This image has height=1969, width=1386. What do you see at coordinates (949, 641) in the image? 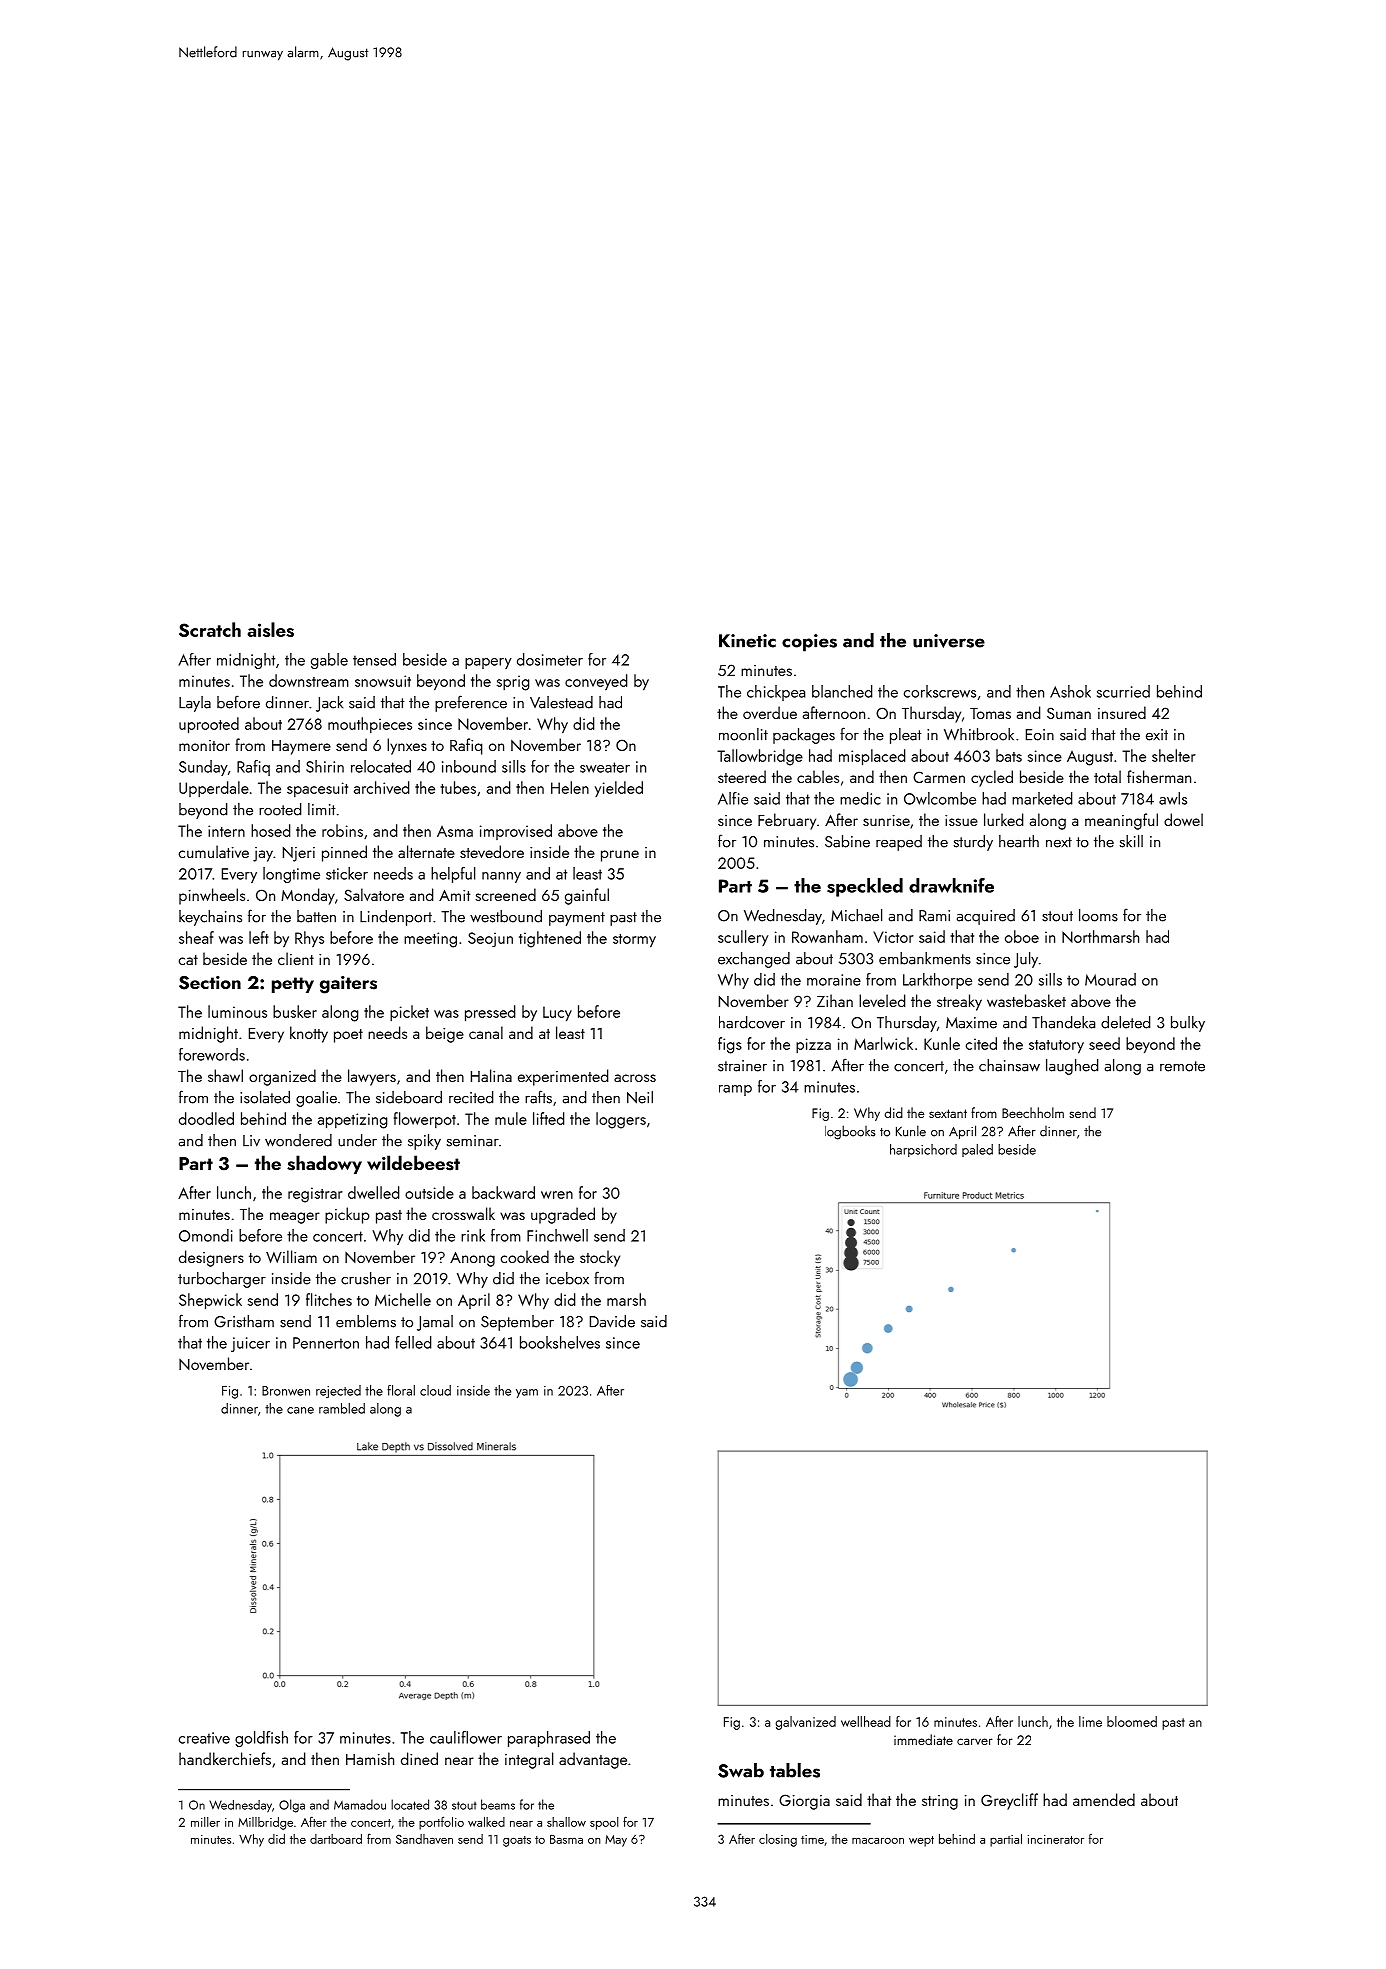
I see `universe` at bounding box center [949, 641].
